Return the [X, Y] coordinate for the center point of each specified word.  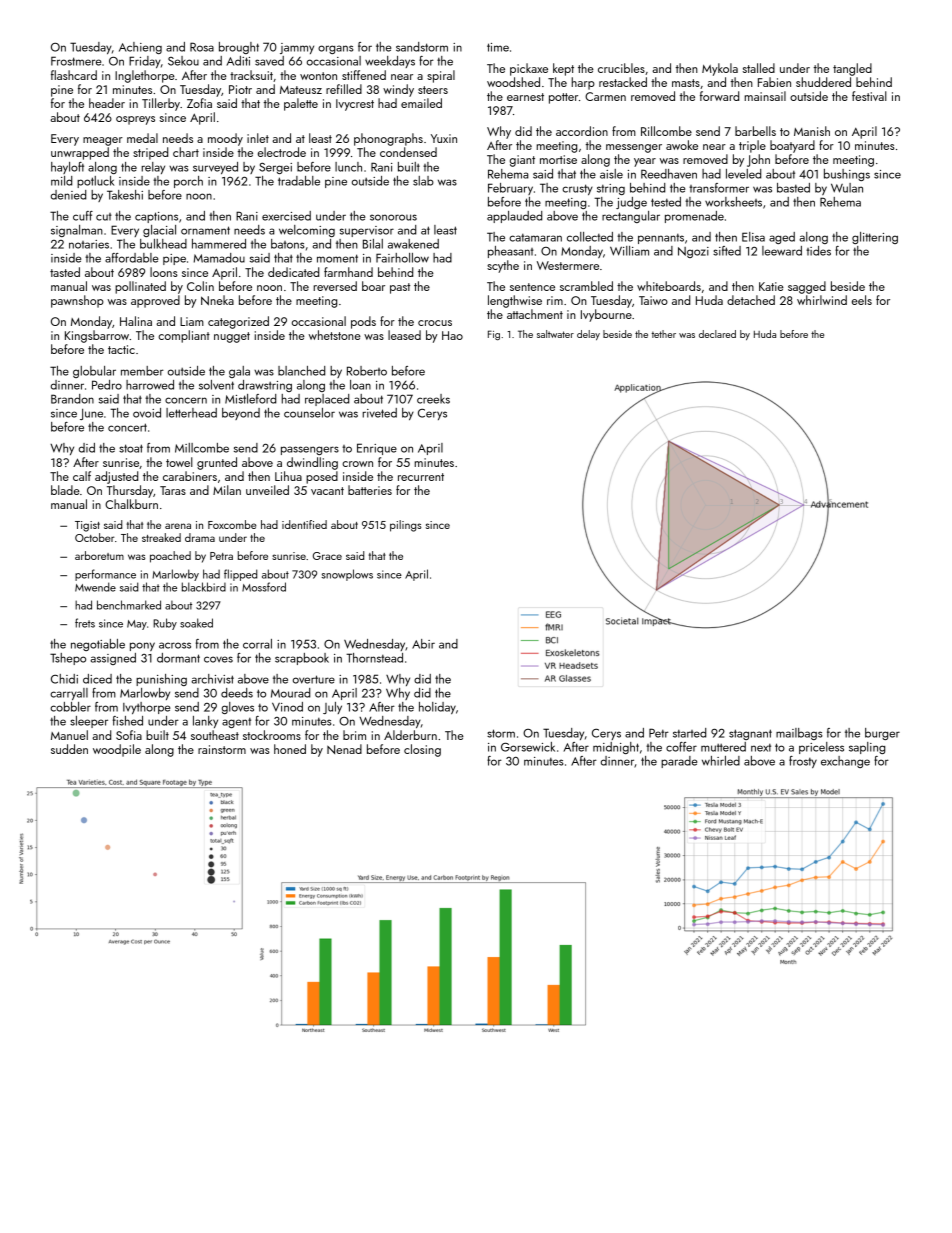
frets [85, 623]
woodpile [117, 750]
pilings [406, 526]
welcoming [307, 231]
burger [882, 734]
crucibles [621, 68]
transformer [719, 188]
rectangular [631, 217]
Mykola [720, 69]
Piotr [240, 89]
